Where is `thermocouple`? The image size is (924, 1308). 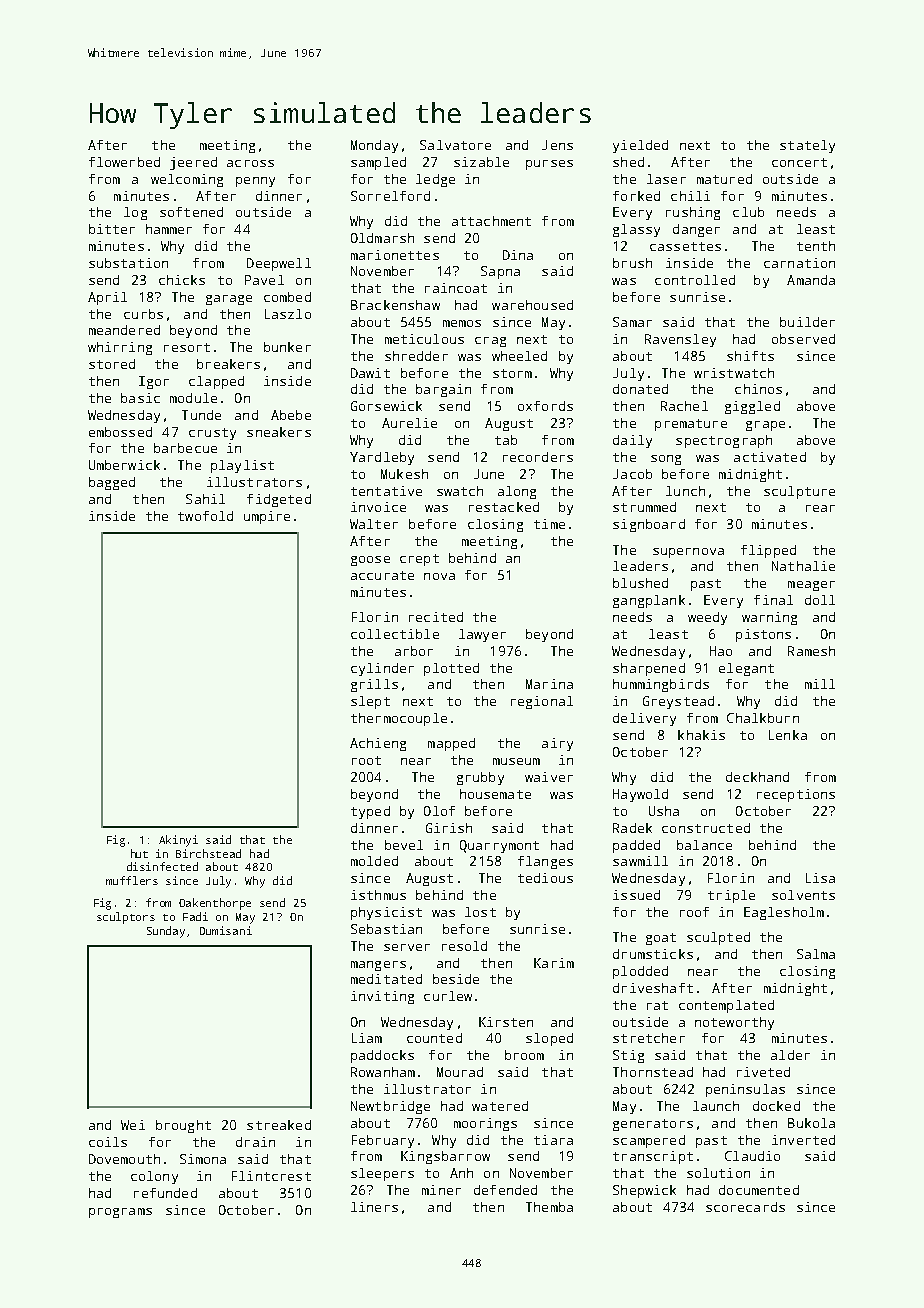 thermocouple is located at coordinates (399, 719).
